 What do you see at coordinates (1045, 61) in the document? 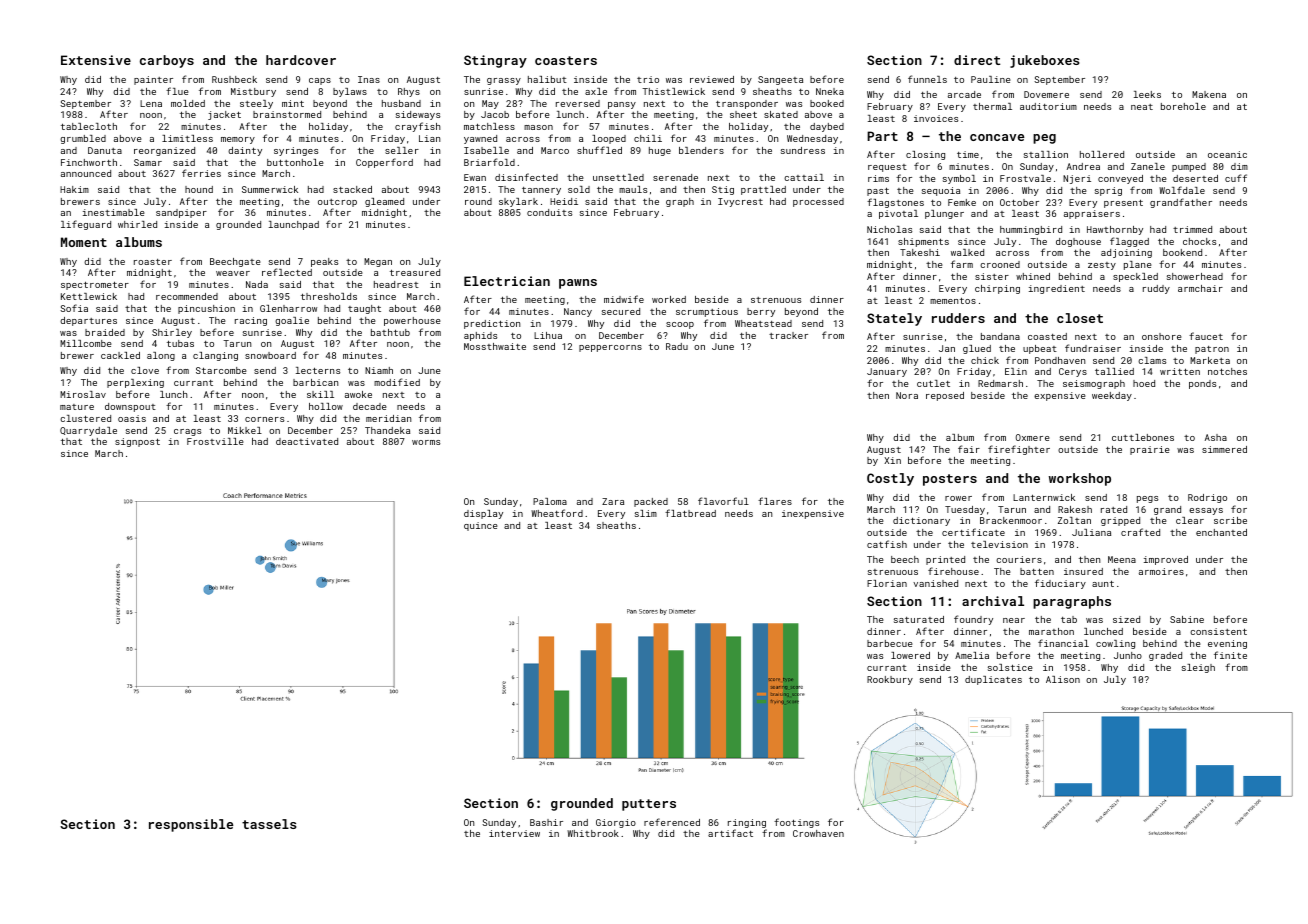
I see `jukeboxes` at bounding box center [1045, 61].
